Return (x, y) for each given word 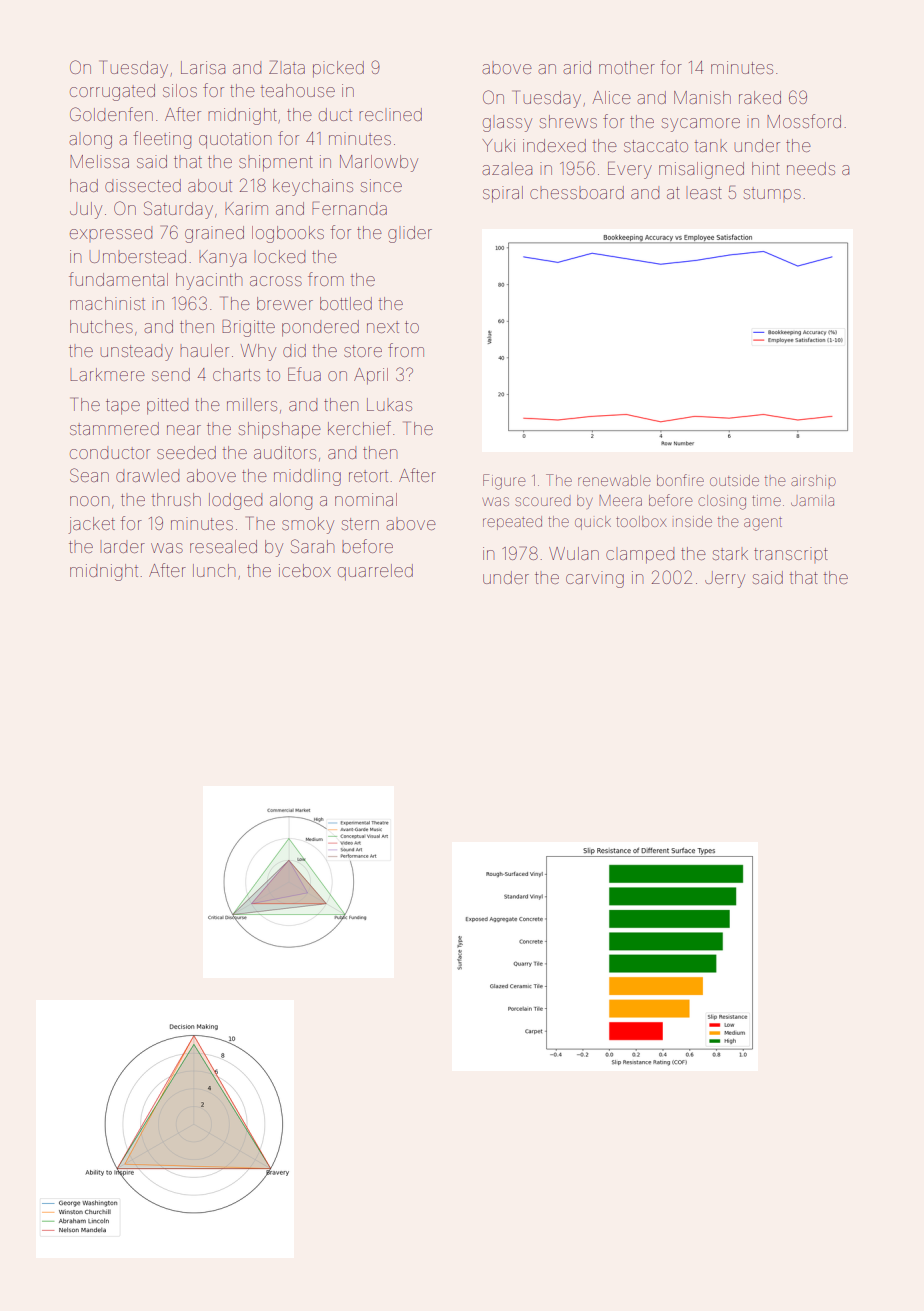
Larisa (203, 67)
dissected (143, 185)
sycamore (701, 125)
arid (577, 67)
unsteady (136, 352)
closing (722, 502)
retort (368, 476)
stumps (772, 194)
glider (410, 234)
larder (122, 546)
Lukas (389, 404)
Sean (89, 475)
